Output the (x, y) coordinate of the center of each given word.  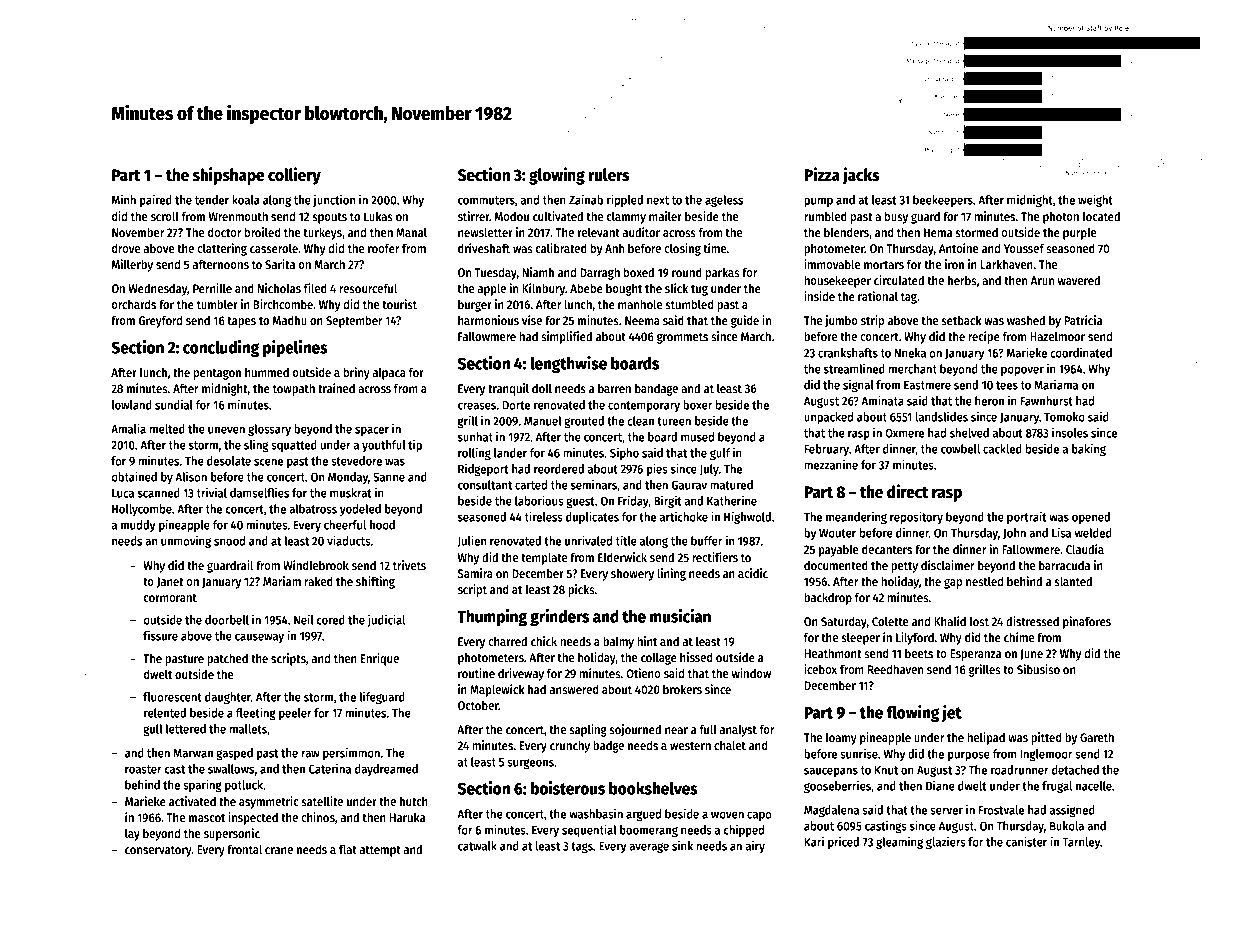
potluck (244, 786)
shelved (969, 433)
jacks (861, 176)
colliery (294, 176)
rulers (609, 175)
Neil (304, 619)
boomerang (649, 831)
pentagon (217, 374)
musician (680, 616)
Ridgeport (483, 469)
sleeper (861, 638)
